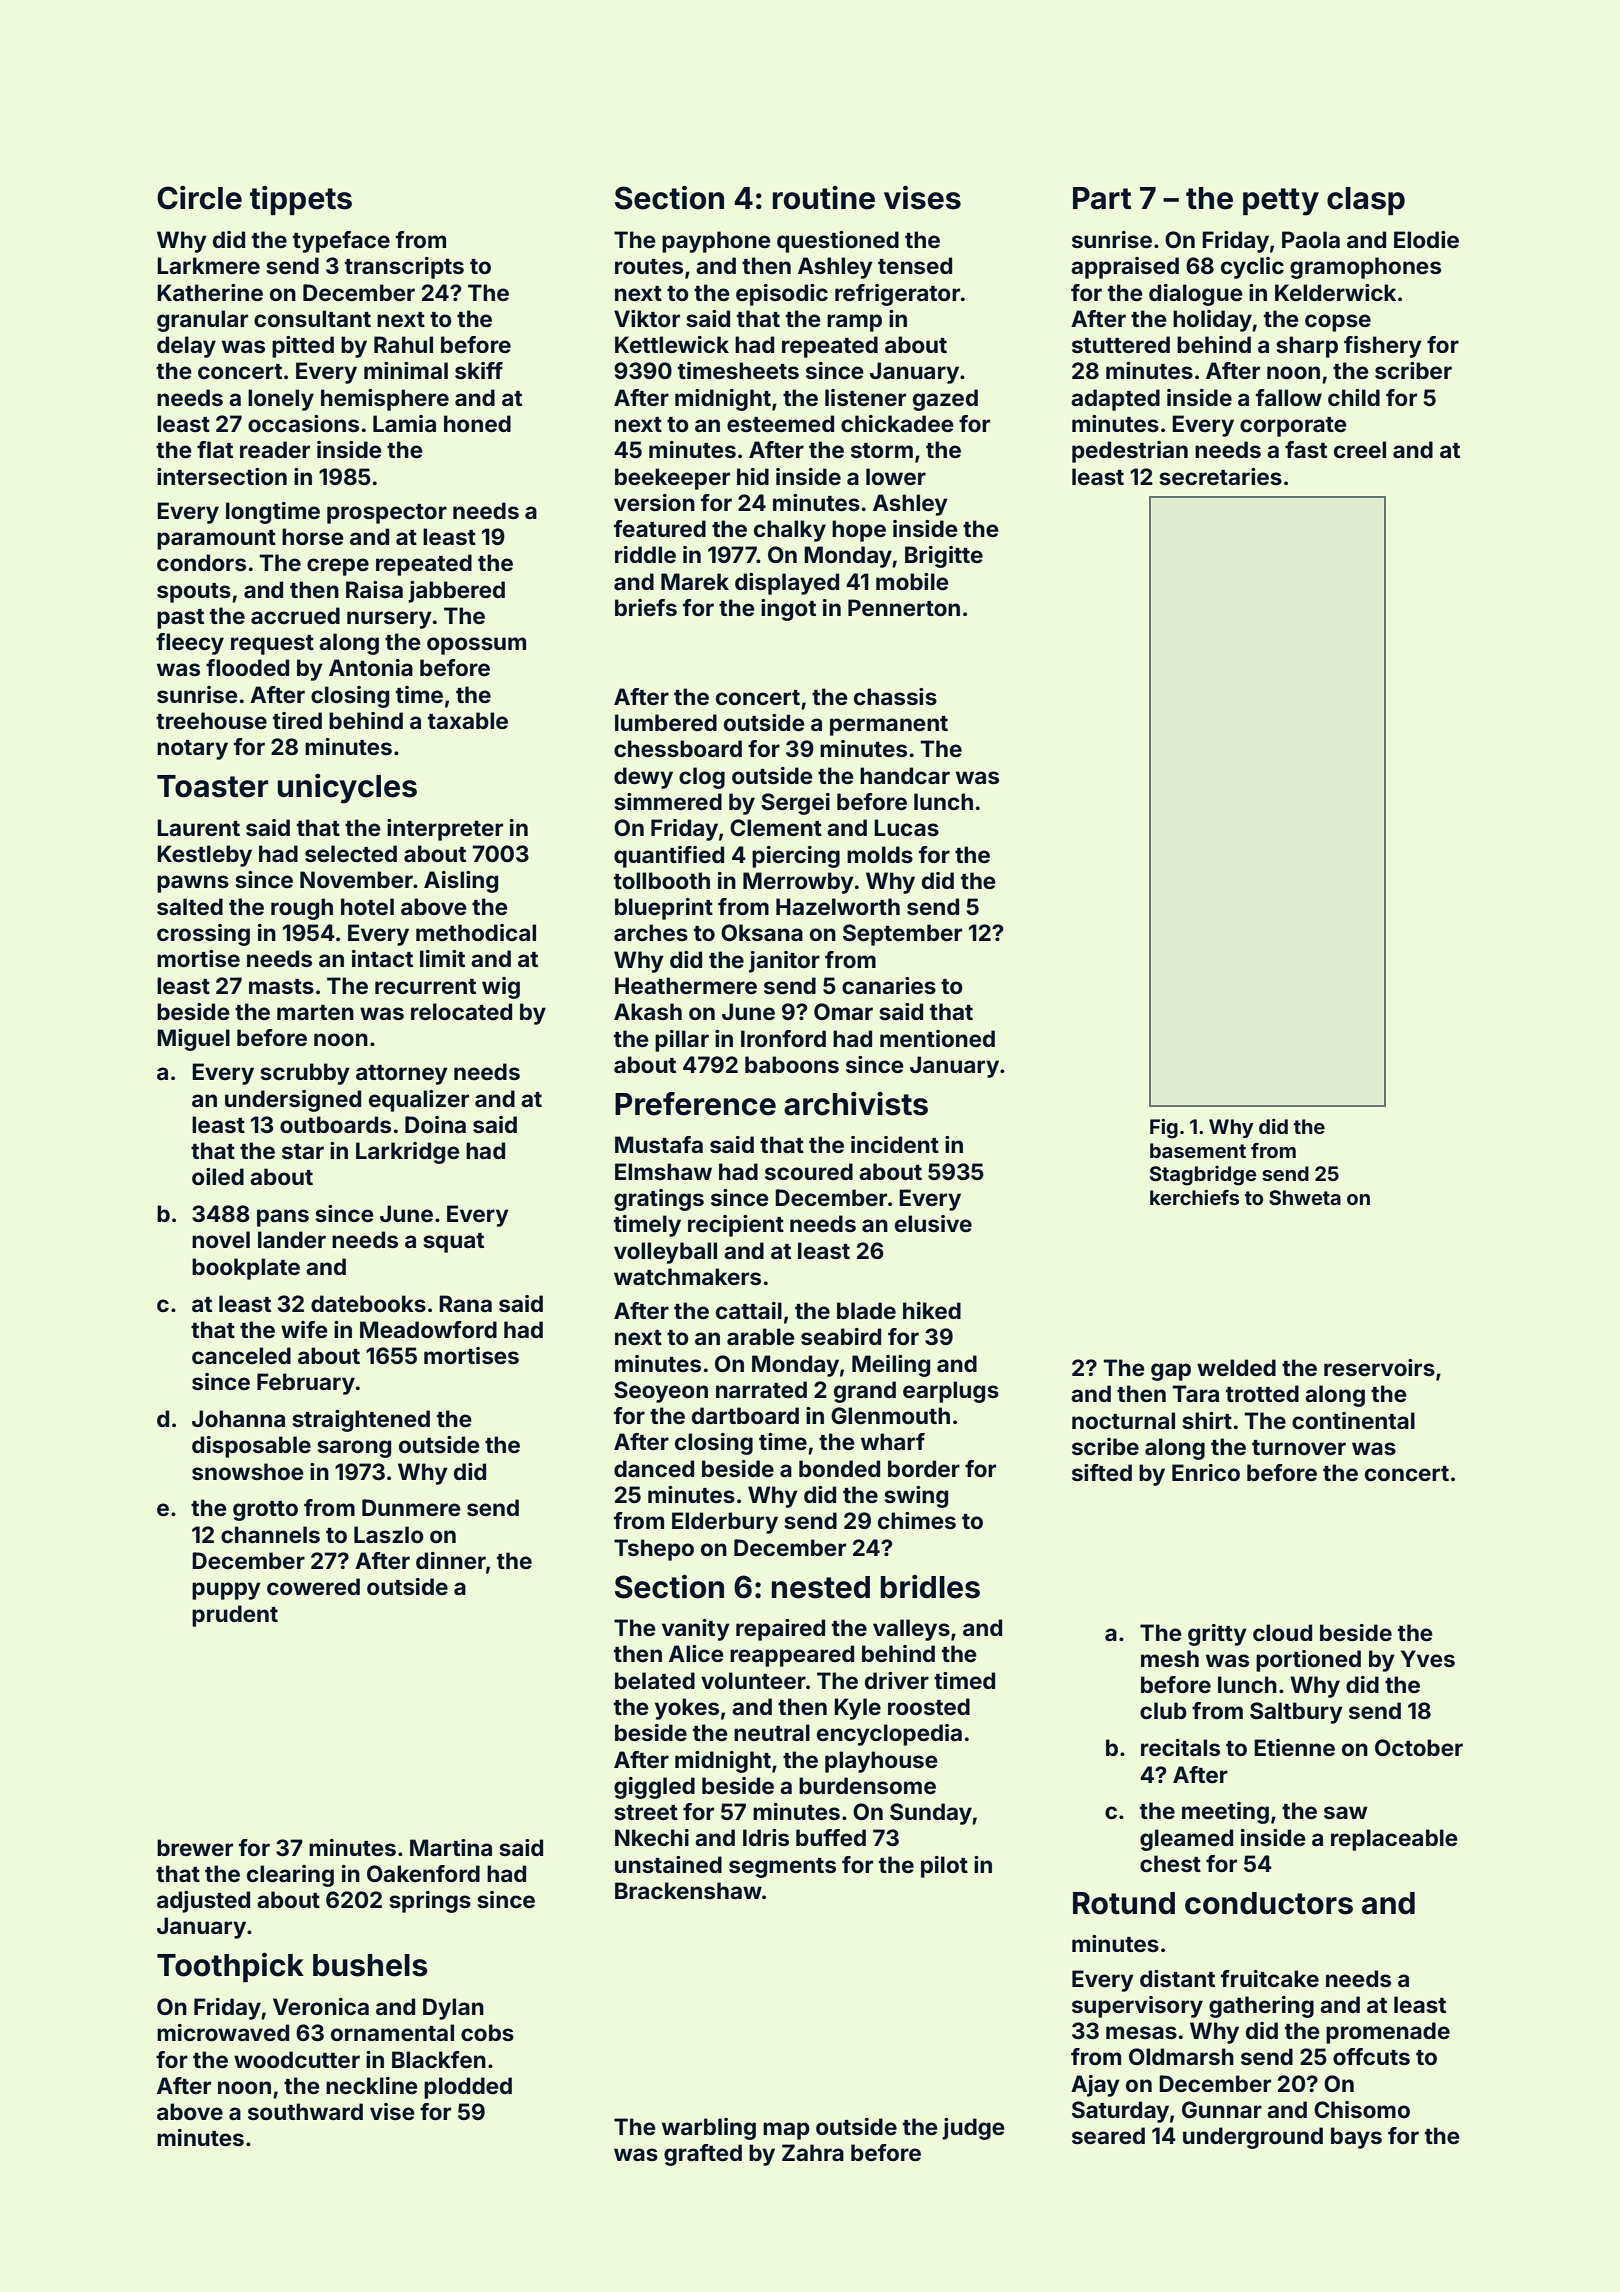 The width and height of the image is (1620, 2292). I want to click on lumbered, so click(666, 723).
